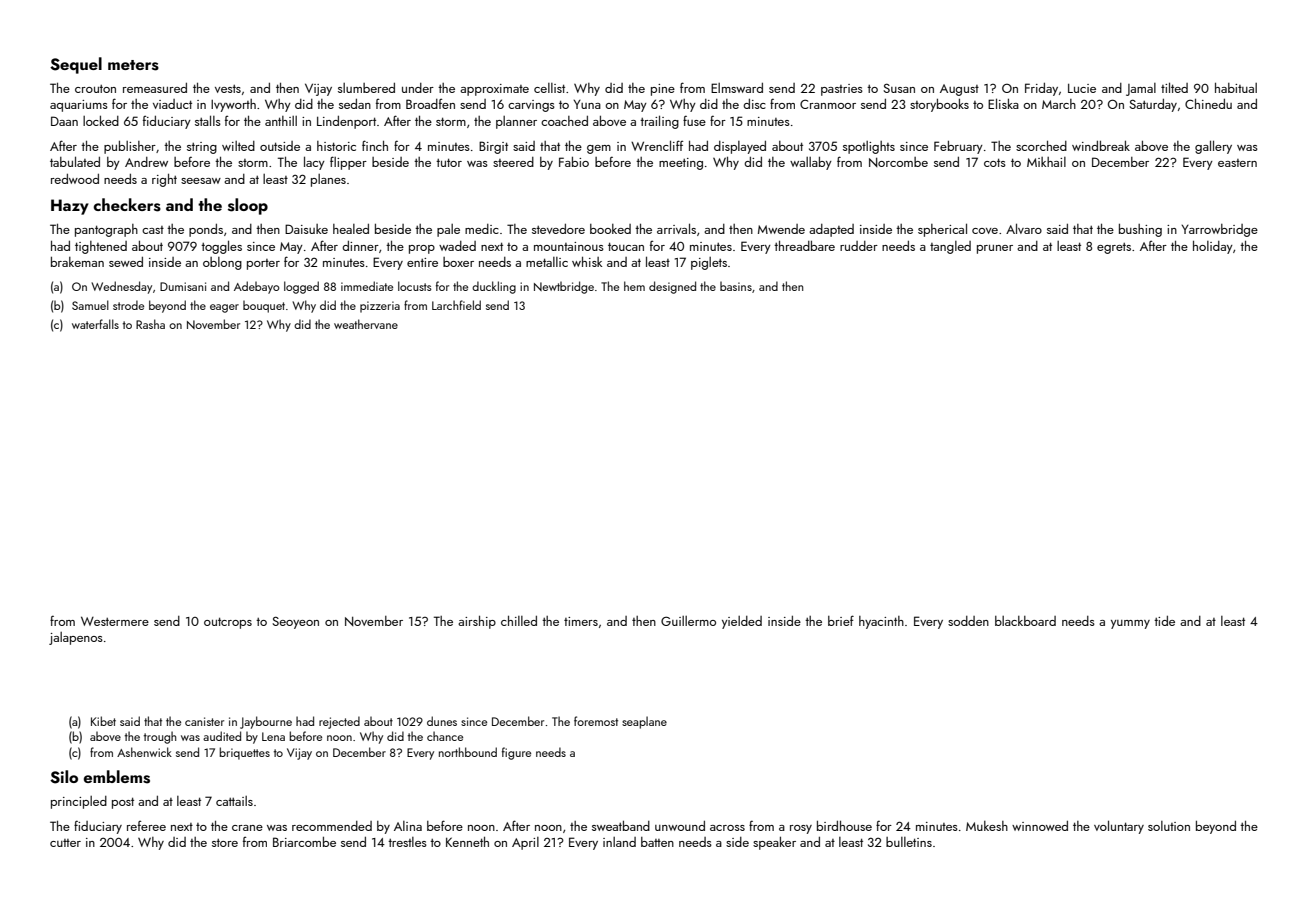 The height and width of the screenshot is (924, 1308). What do you see at coordinates (477, 622) in the screenshot?
I see `airship` at bounding box center [477, 622].
